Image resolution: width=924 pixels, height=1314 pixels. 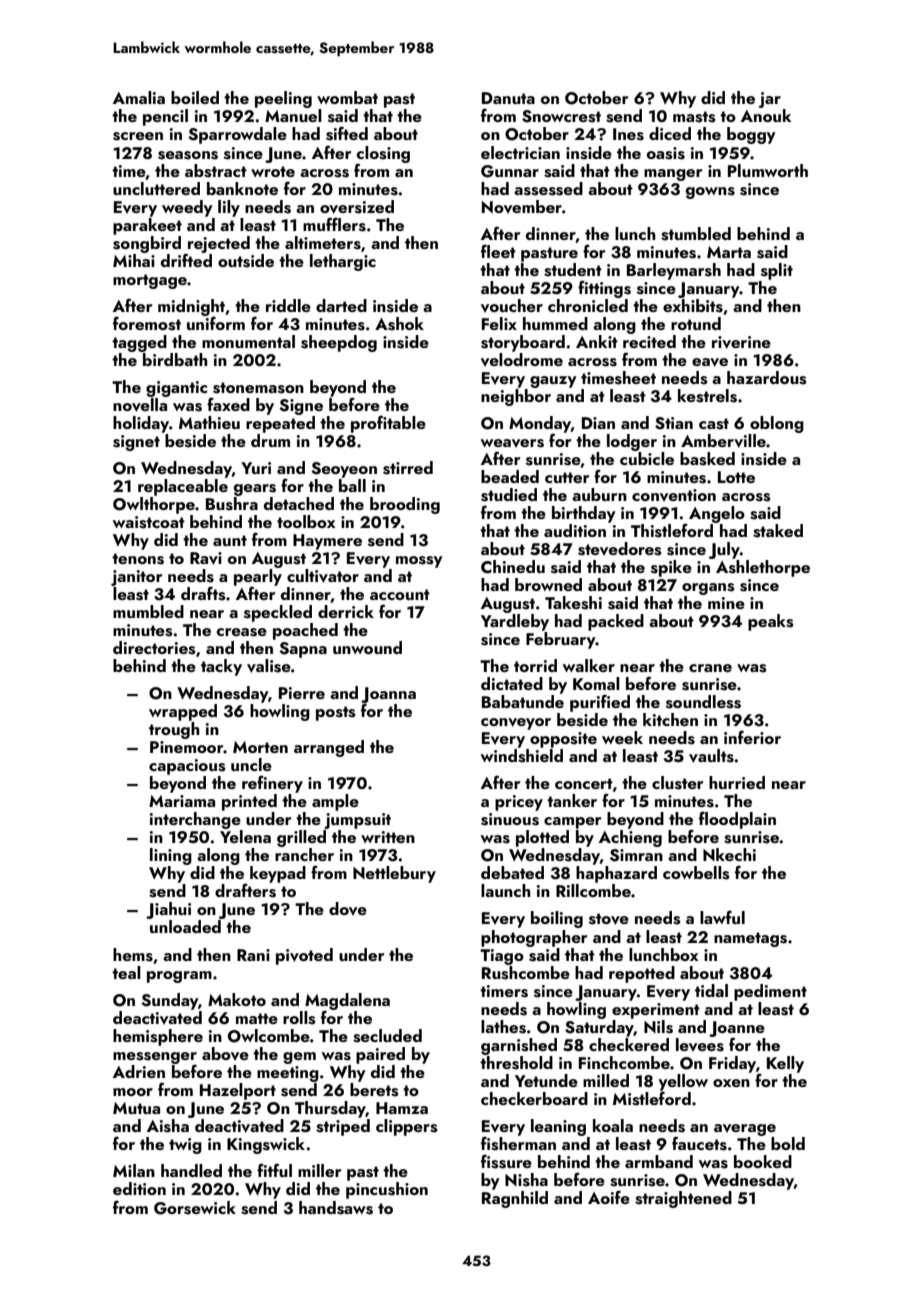 What do you see at coordinates (707, 459) in the screenshot?
I see `basked` at bounding box center [707, 459].
